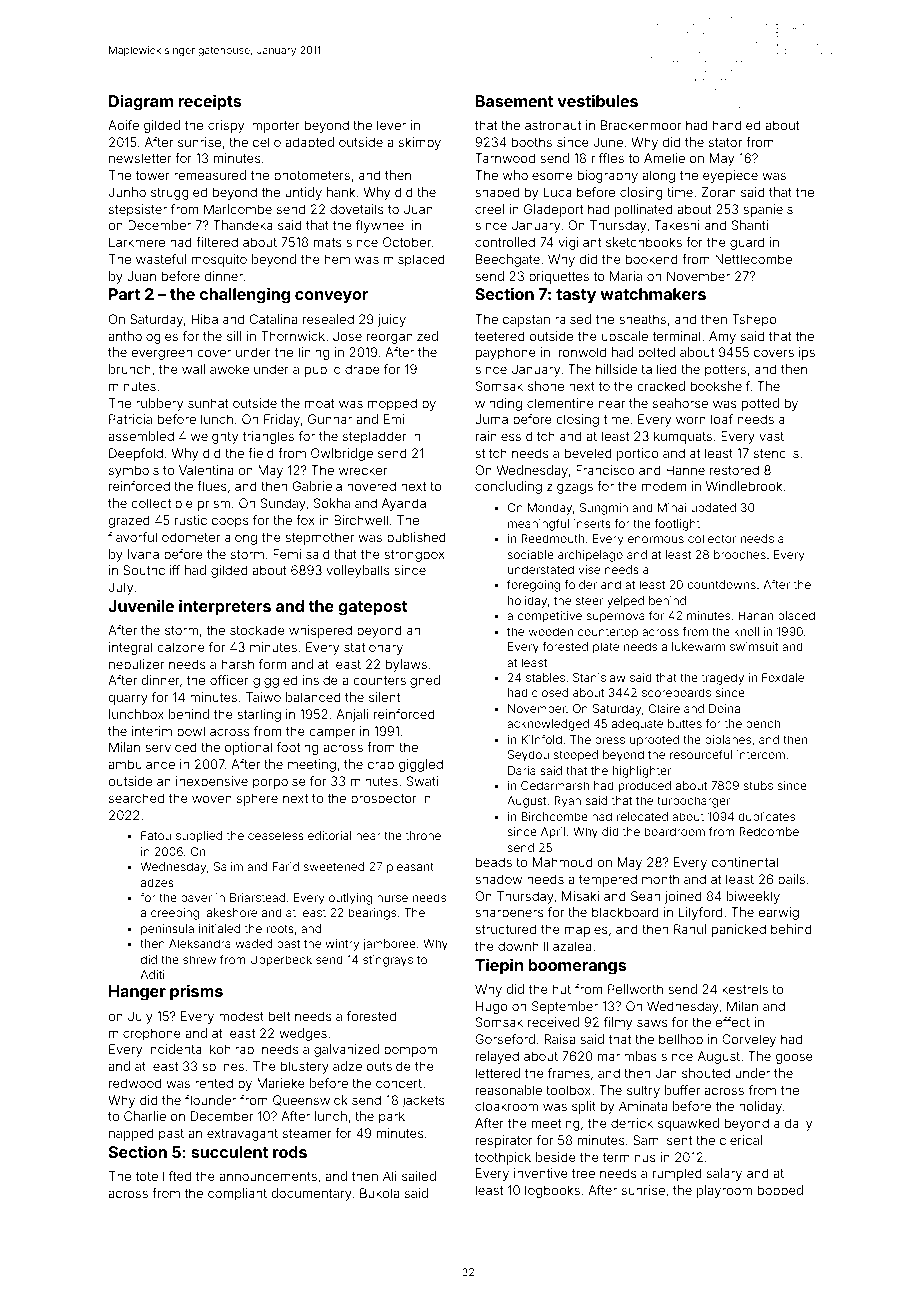  What do you see at coordinates (341, 192) in the document?
I see `hank` at bounding box center [341, 192].
